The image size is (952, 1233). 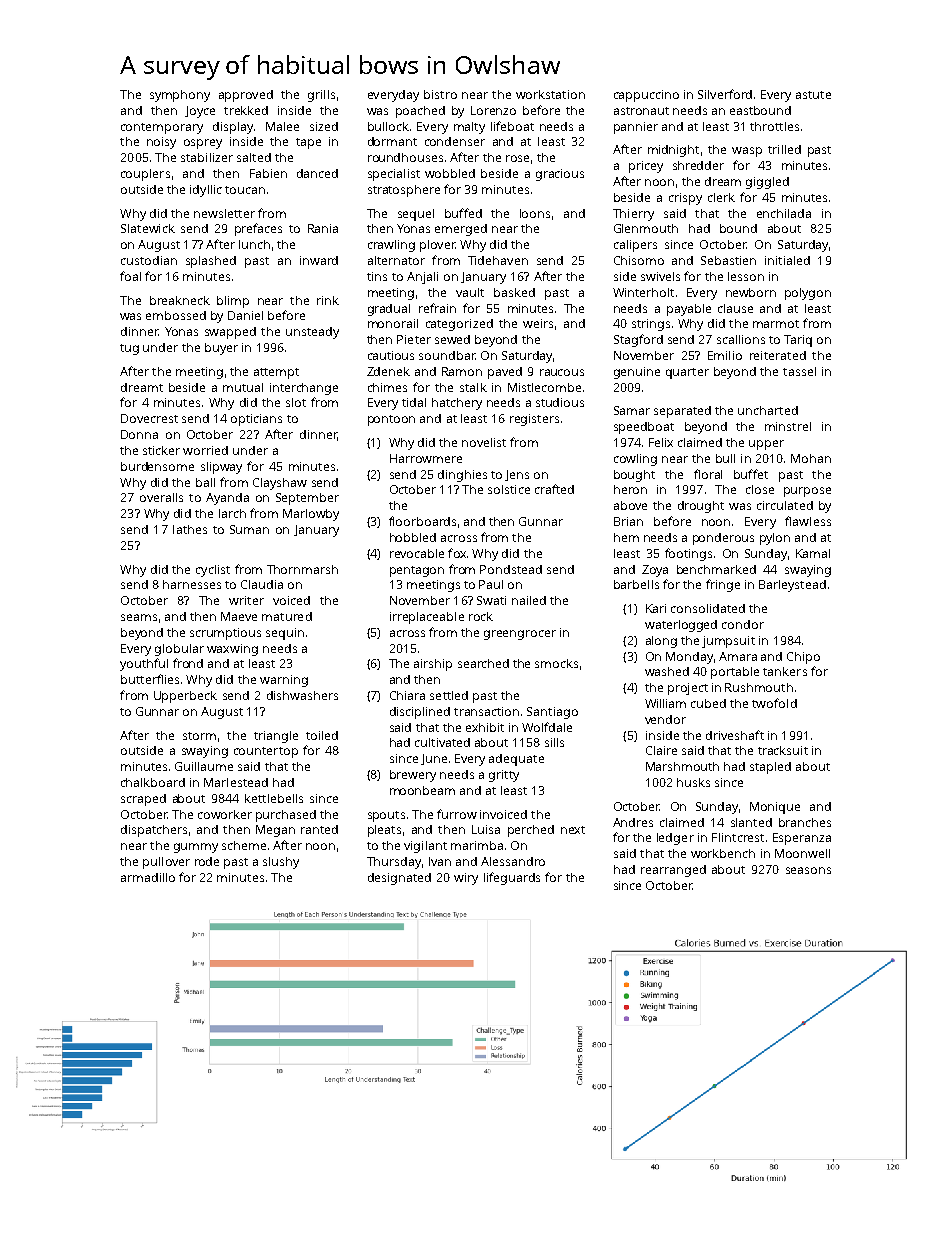 I want to click on separated, so click(x=682, y=412).
